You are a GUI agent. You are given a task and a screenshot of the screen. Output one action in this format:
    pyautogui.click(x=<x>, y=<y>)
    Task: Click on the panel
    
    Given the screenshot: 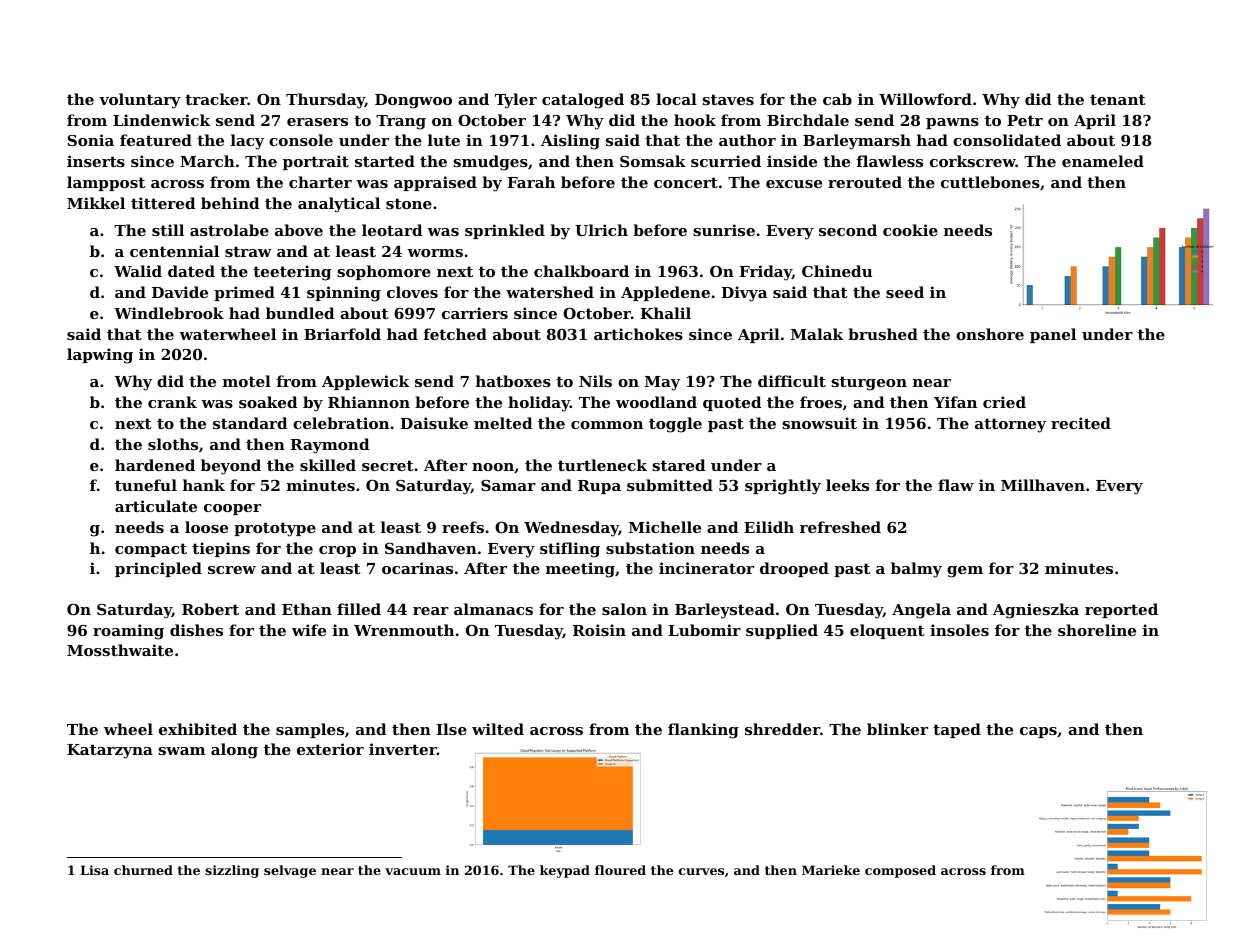 What is the action you would take?
    pyautogui.click(x=1053, y=335)
